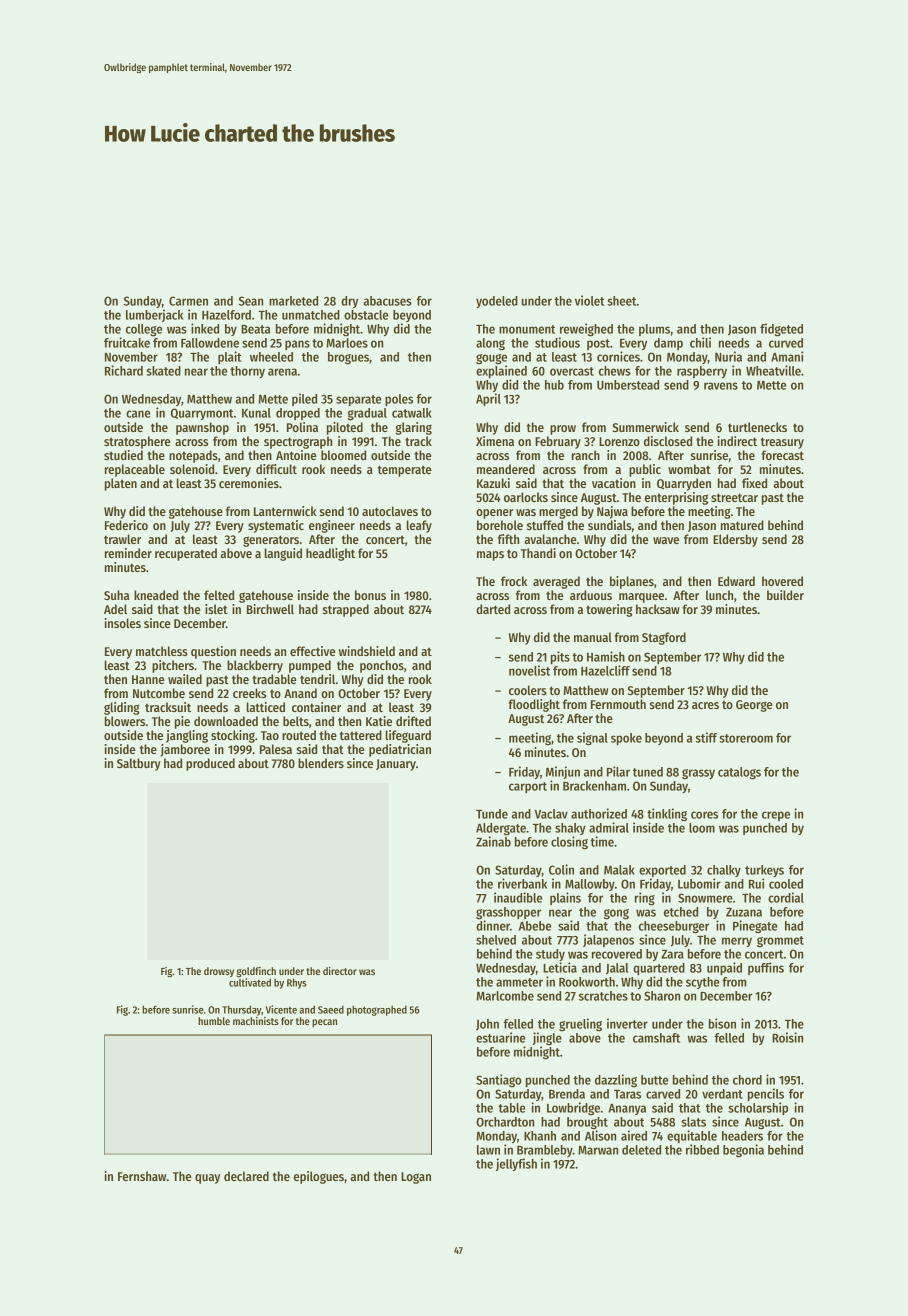 The image size is (908, 1316). I want to click on quay, so click(207, 1179).
